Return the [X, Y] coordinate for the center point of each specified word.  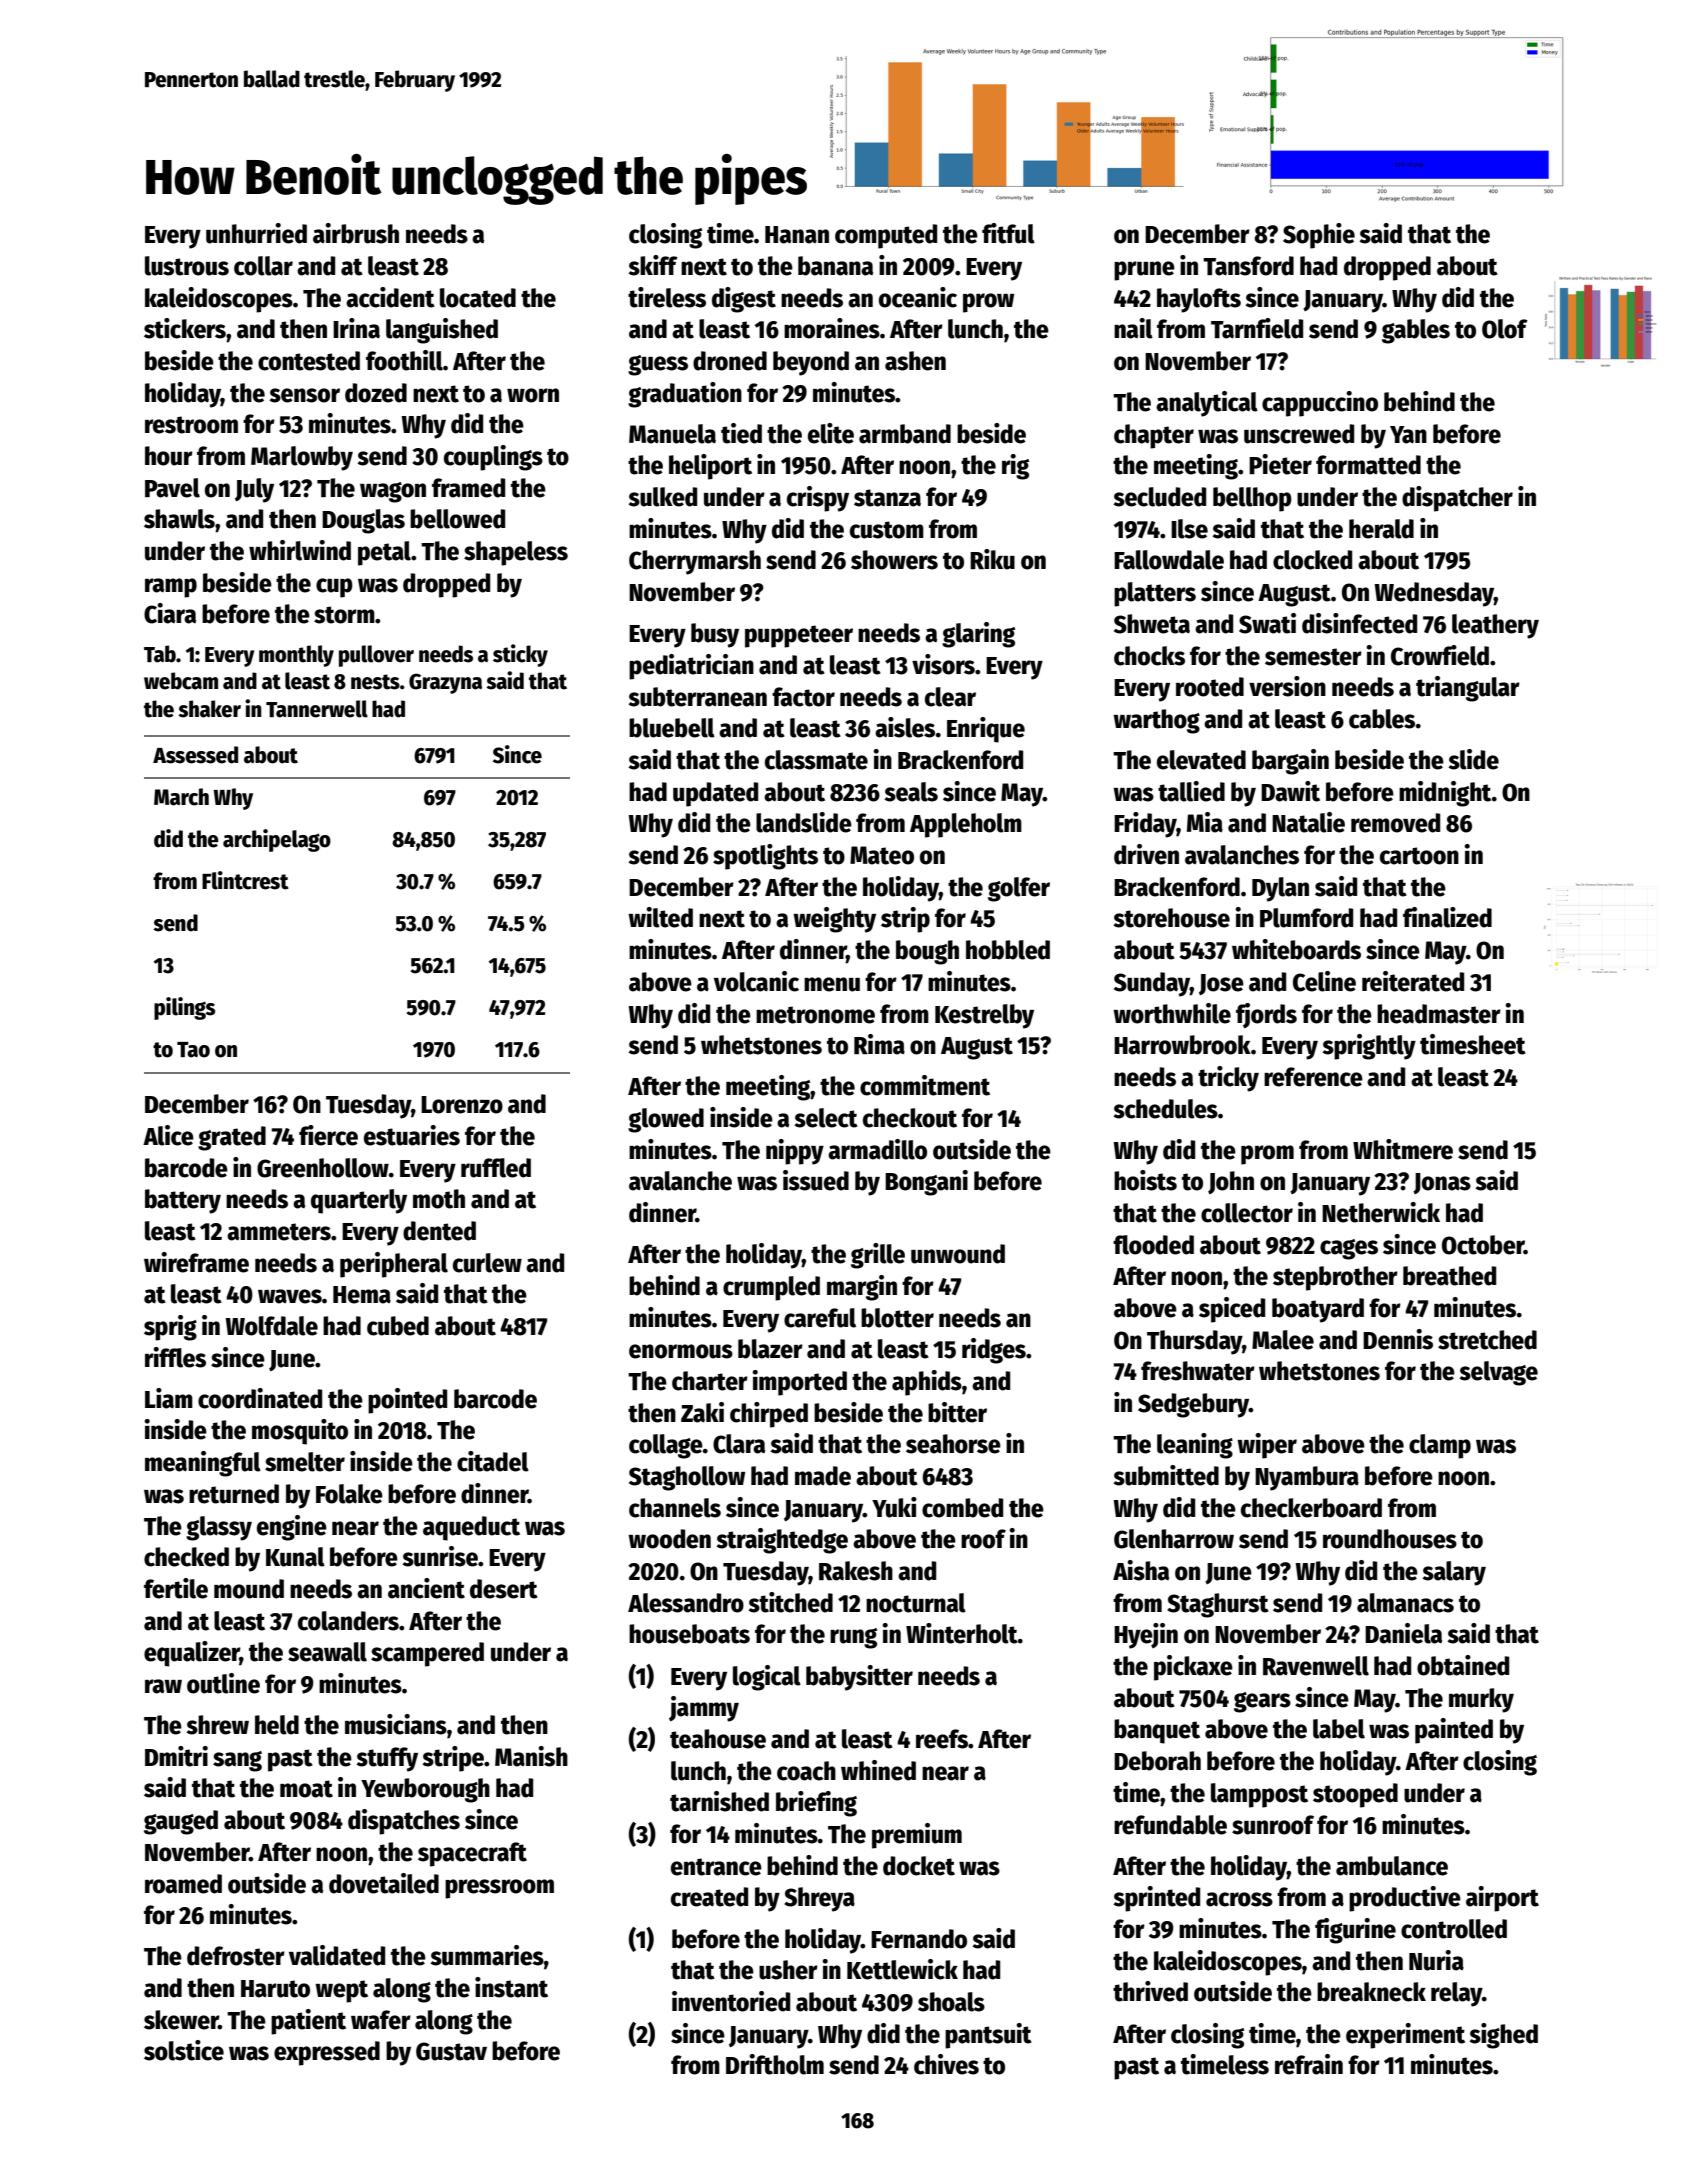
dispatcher [1457, 499]
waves [290, 1296]
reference [1313, 1077]
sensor [304, 395]
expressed [327, 2053]
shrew [217, 1725]
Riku [992, 559]
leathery [1495, 626]
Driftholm [775, 2064]
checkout [910, 1118]
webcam [181, 681]
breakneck [1371, 1992]
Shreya [819, 1899]
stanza [887, 498]
